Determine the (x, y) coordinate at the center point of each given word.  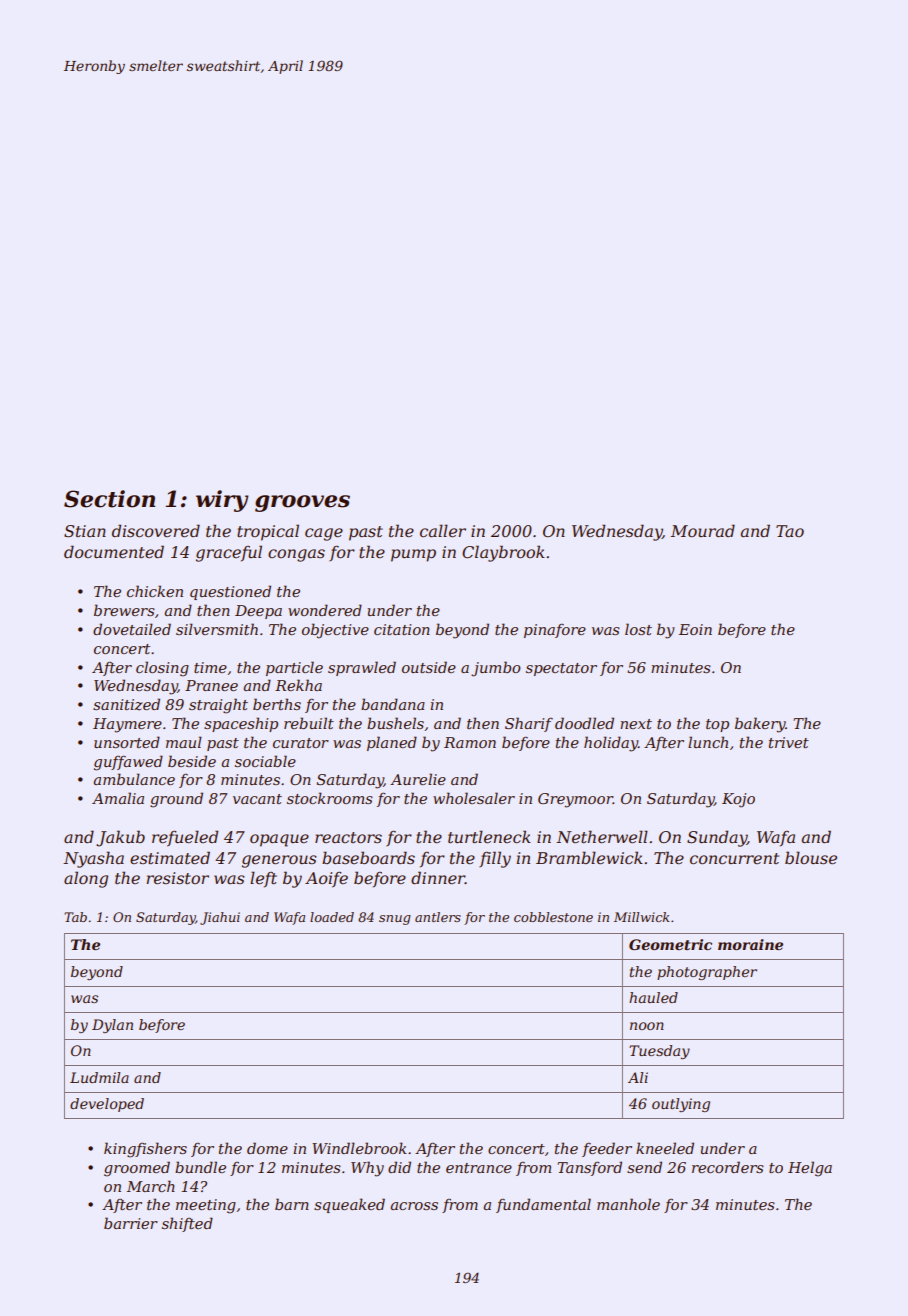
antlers (438, 917)
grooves (302, 503)
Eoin (695, 629)
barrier (131, 1223)
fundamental (543, 1205)
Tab (75, 917)
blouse (811, 857)
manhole (628, 1204)
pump (413, 555)
